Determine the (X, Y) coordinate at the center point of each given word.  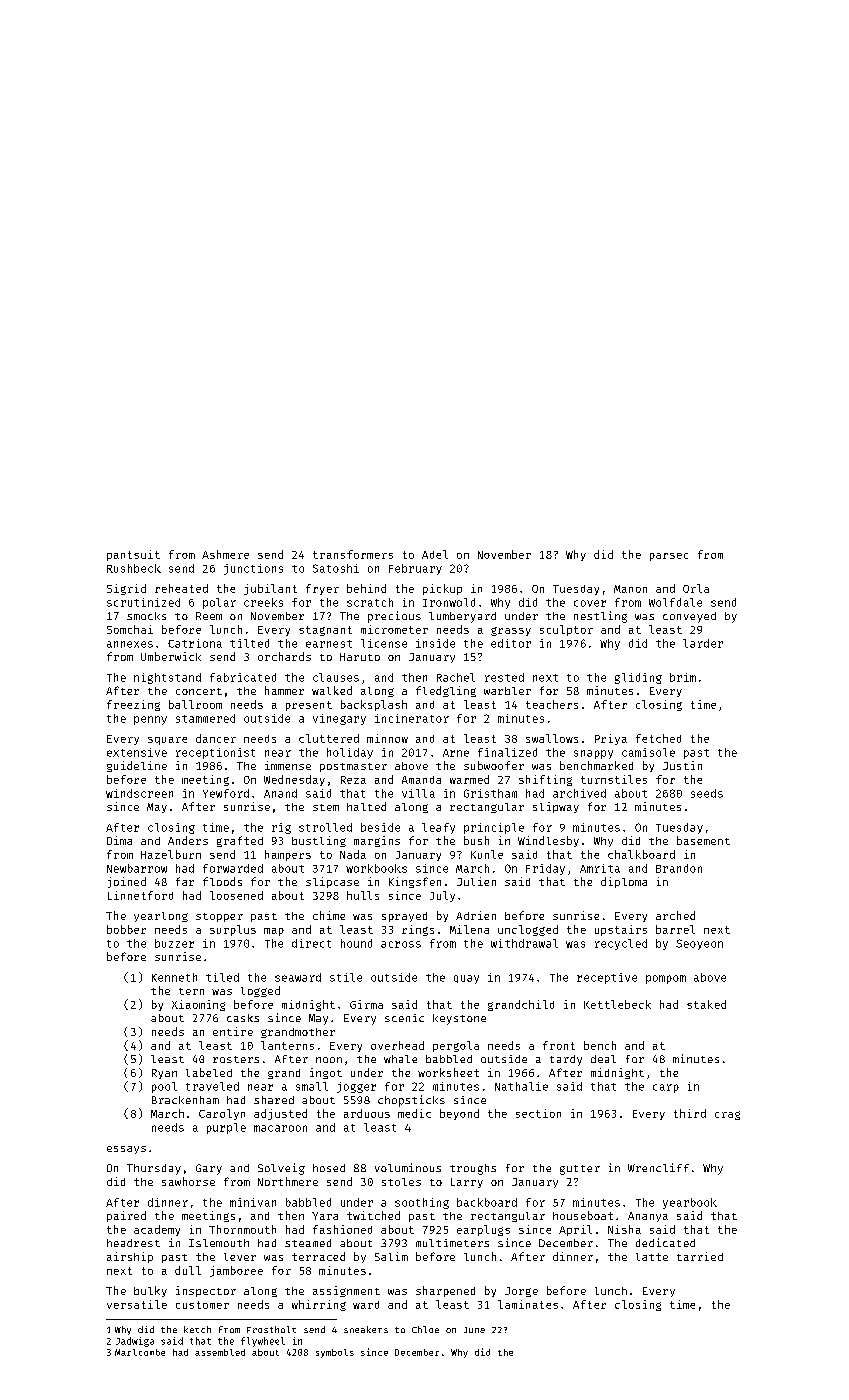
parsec (669, 557)
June (474, 1330)
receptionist (215, 753)
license (384, 643)
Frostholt (271, 1329)
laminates (528, 1304)
